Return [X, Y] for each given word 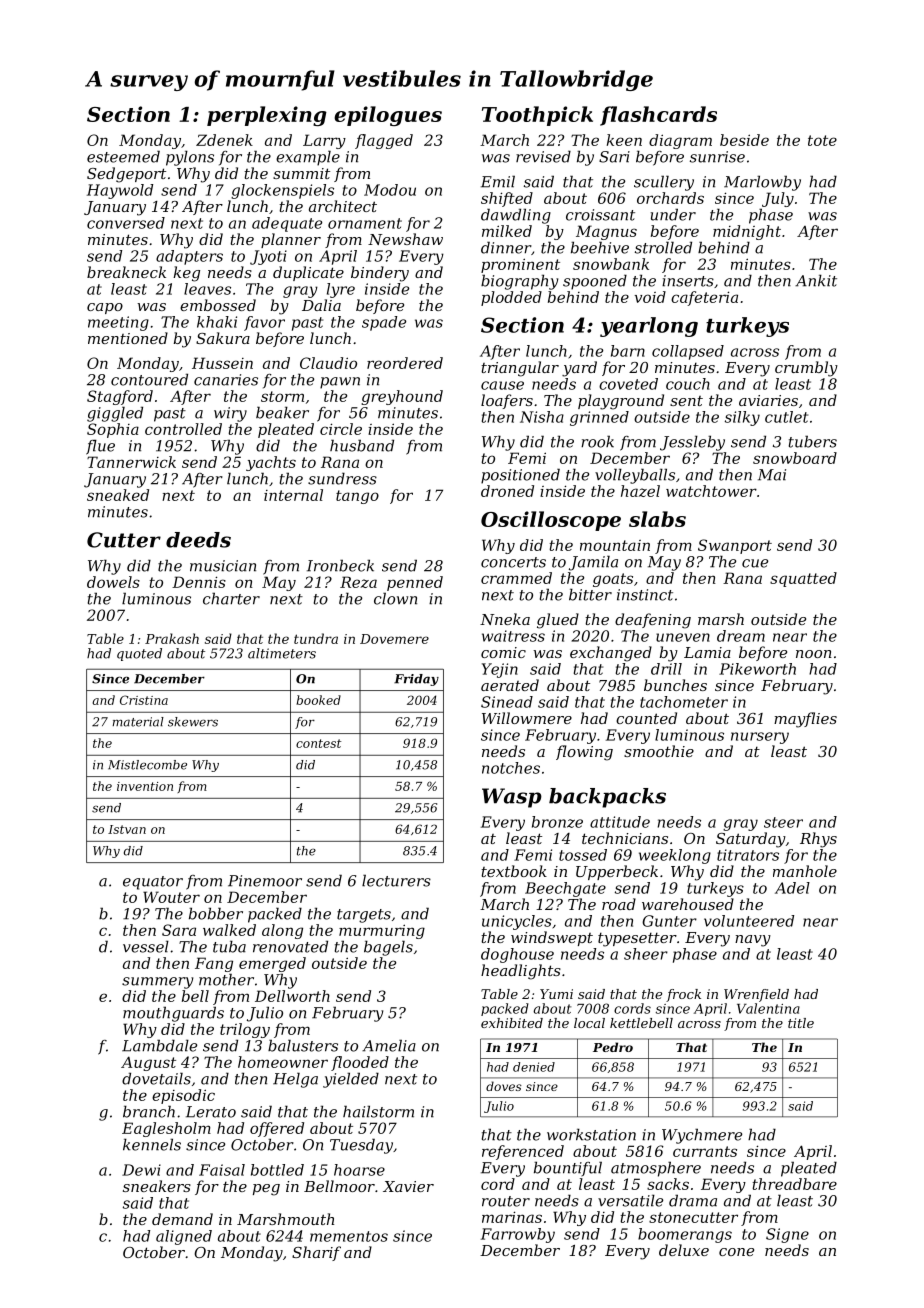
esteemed [123, 156]
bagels [388, 948]
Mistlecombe [147, 765]
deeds [198, 540]
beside [744, 140]
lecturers [396, 880]
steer [783, 822]
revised [543, 156]
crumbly [806, 369]
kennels [152, 1144]
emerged [272, 964]
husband [362, 445]
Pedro [613, 1047]
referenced [523, 1152]
